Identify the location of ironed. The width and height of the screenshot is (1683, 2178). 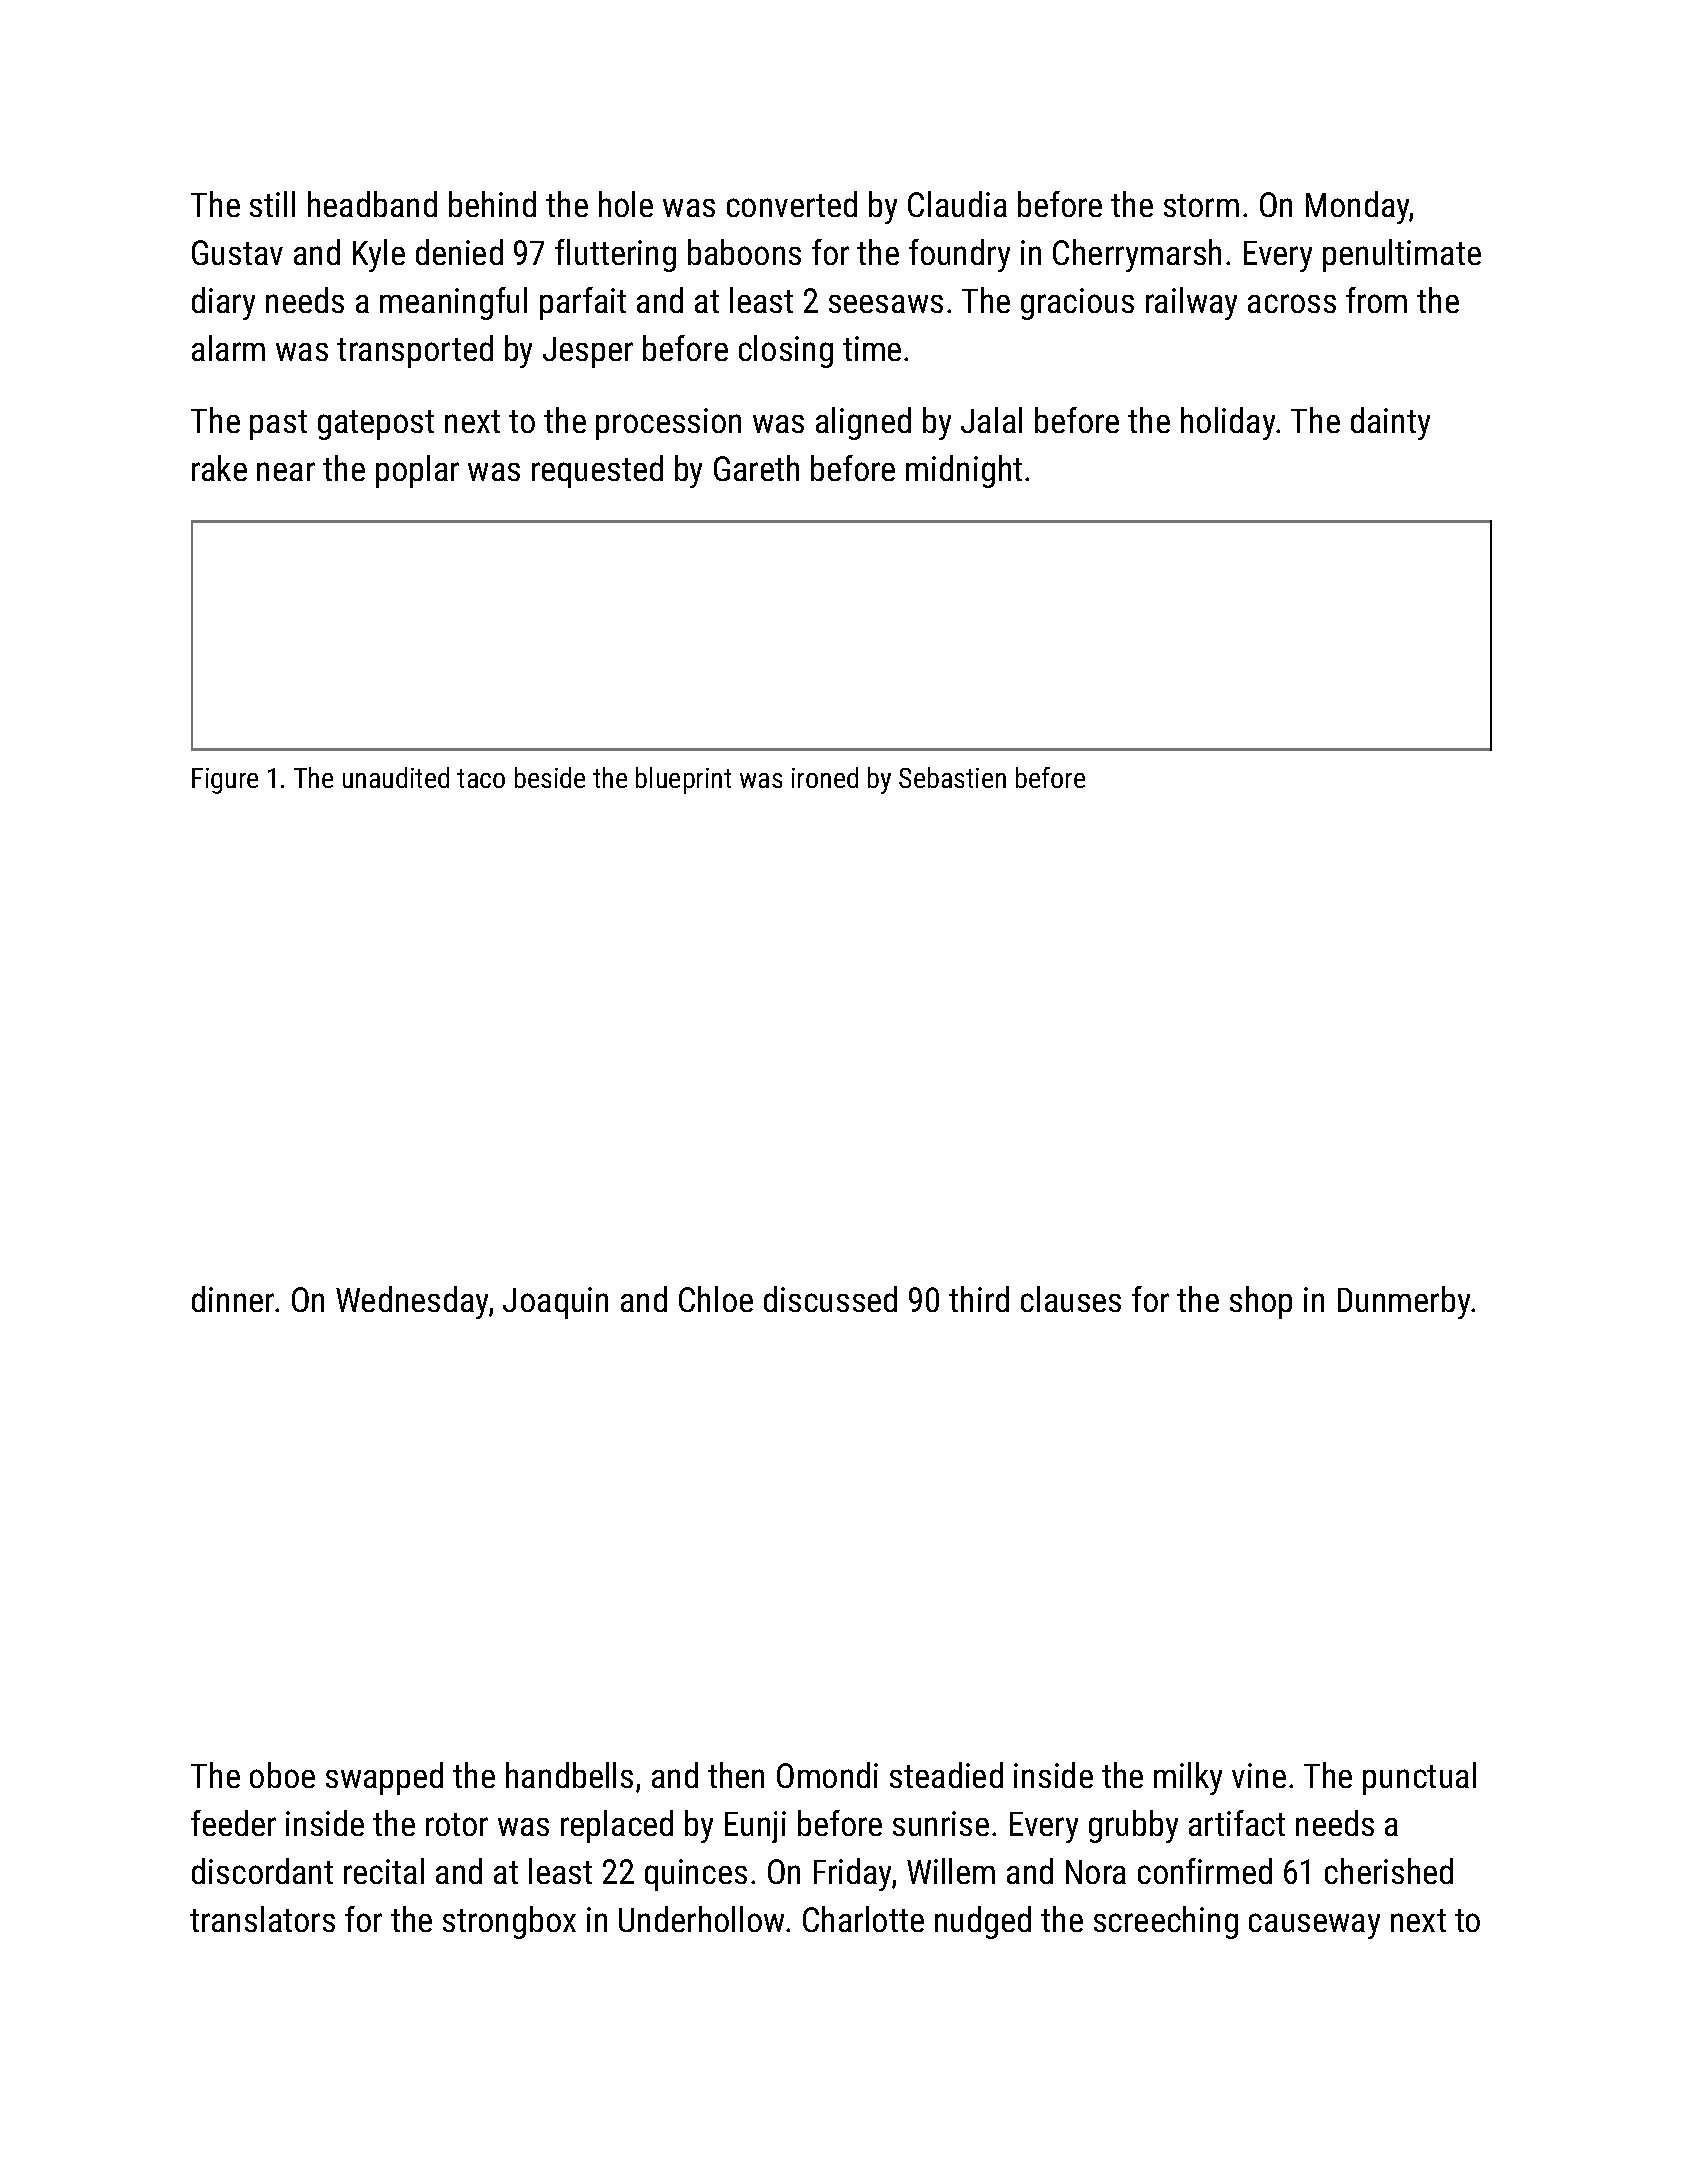
(825, 777).
